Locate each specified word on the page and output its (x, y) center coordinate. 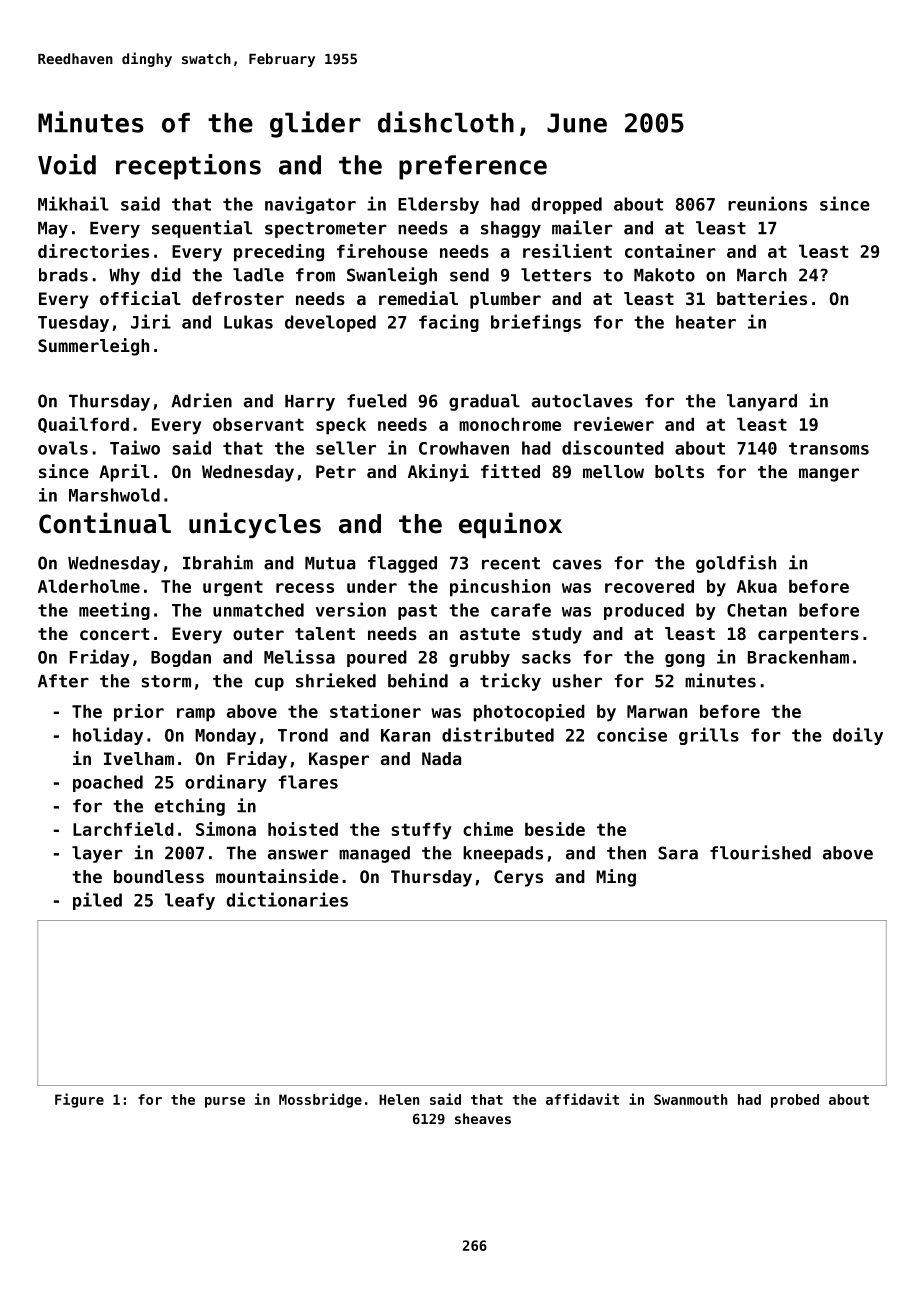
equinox (510, 525)
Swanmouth (690, 1099)
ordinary (226, 783)
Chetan (757, 610)
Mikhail (73, 203)
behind (418, 680)
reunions (767, 203)
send (469, 275)
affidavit (582, 1099)
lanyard (762, 402)
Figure (79, 1100)
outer (258, 634)
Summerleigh (93, 347)
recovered (649, 586)
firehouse (382, 251)
